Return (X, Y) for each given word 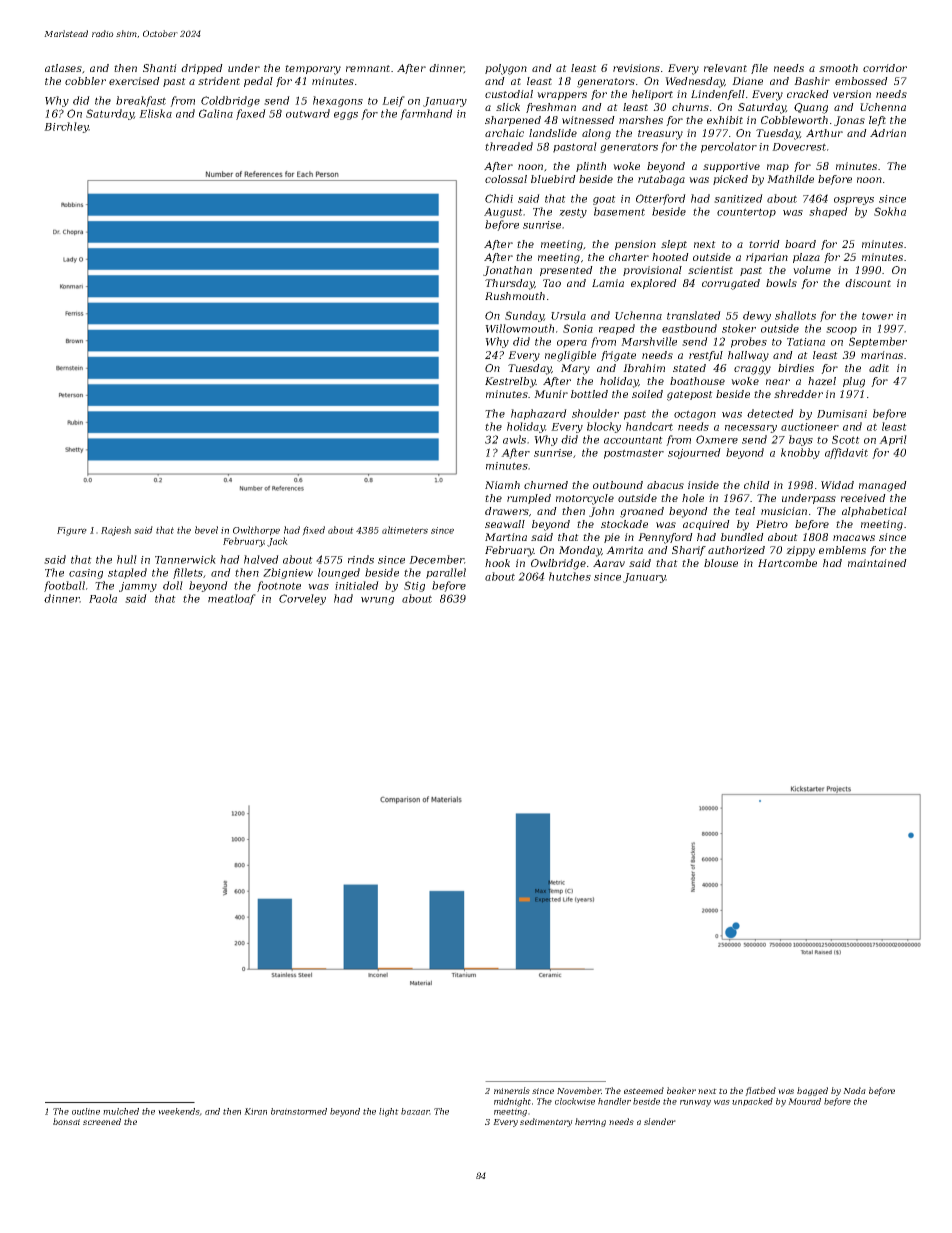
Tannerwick (185, 559)
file (759, 69)
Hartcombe (787, 563)
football (64, 586)
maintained (877, 563)
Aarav (609, 563)
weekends (179, 1112)
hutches (570, 576)
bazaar (415, 1111)
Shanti (160, 68)
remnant (368, 68)
